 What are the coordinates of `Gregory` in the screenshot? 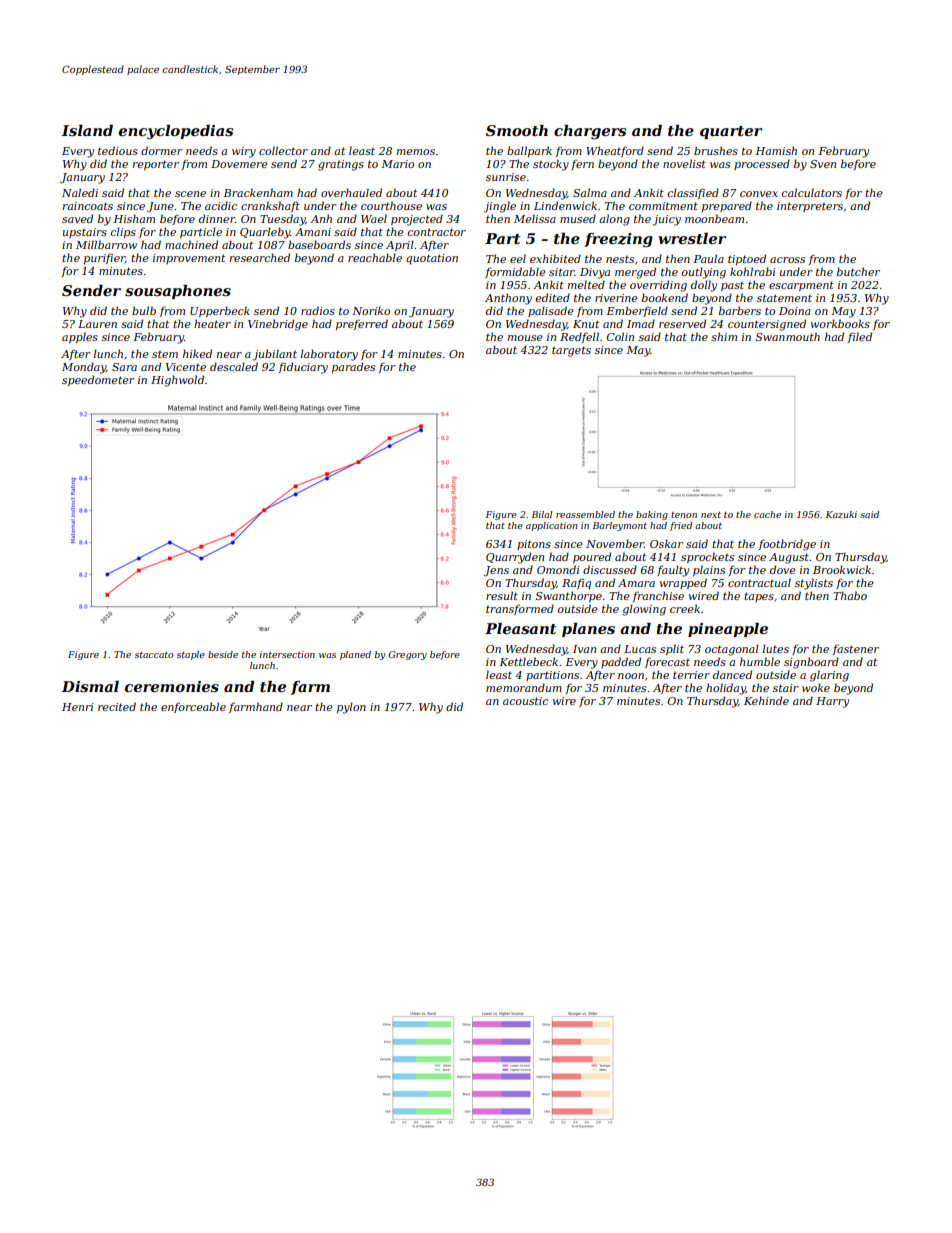 It's located at (407, 655).
